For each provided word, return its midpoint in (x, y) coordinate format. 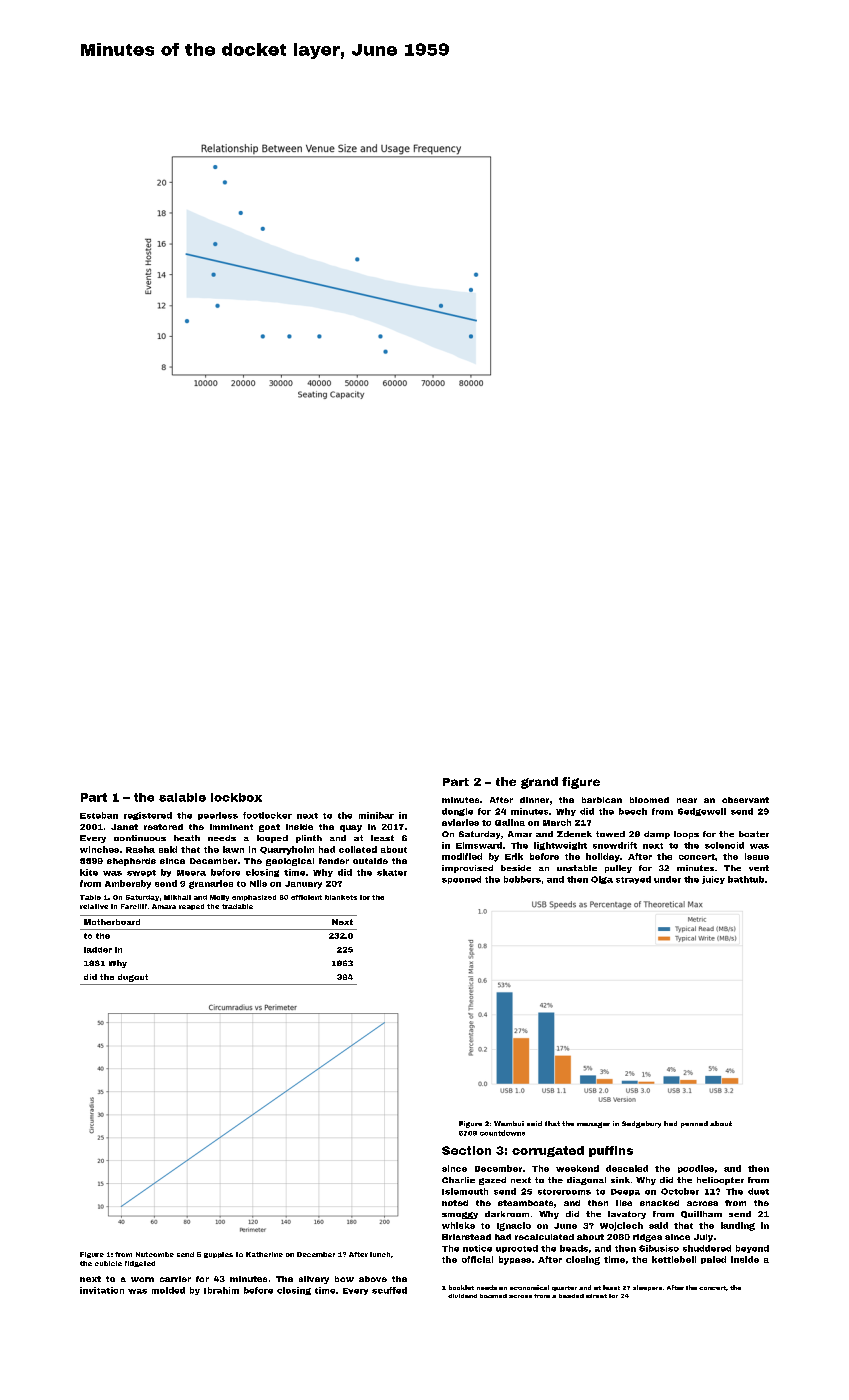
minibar (376, 815)
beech (633, 811)
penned (694, 1124)
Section (466, 1150)
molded (168, 1290)
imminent (231, 827)
